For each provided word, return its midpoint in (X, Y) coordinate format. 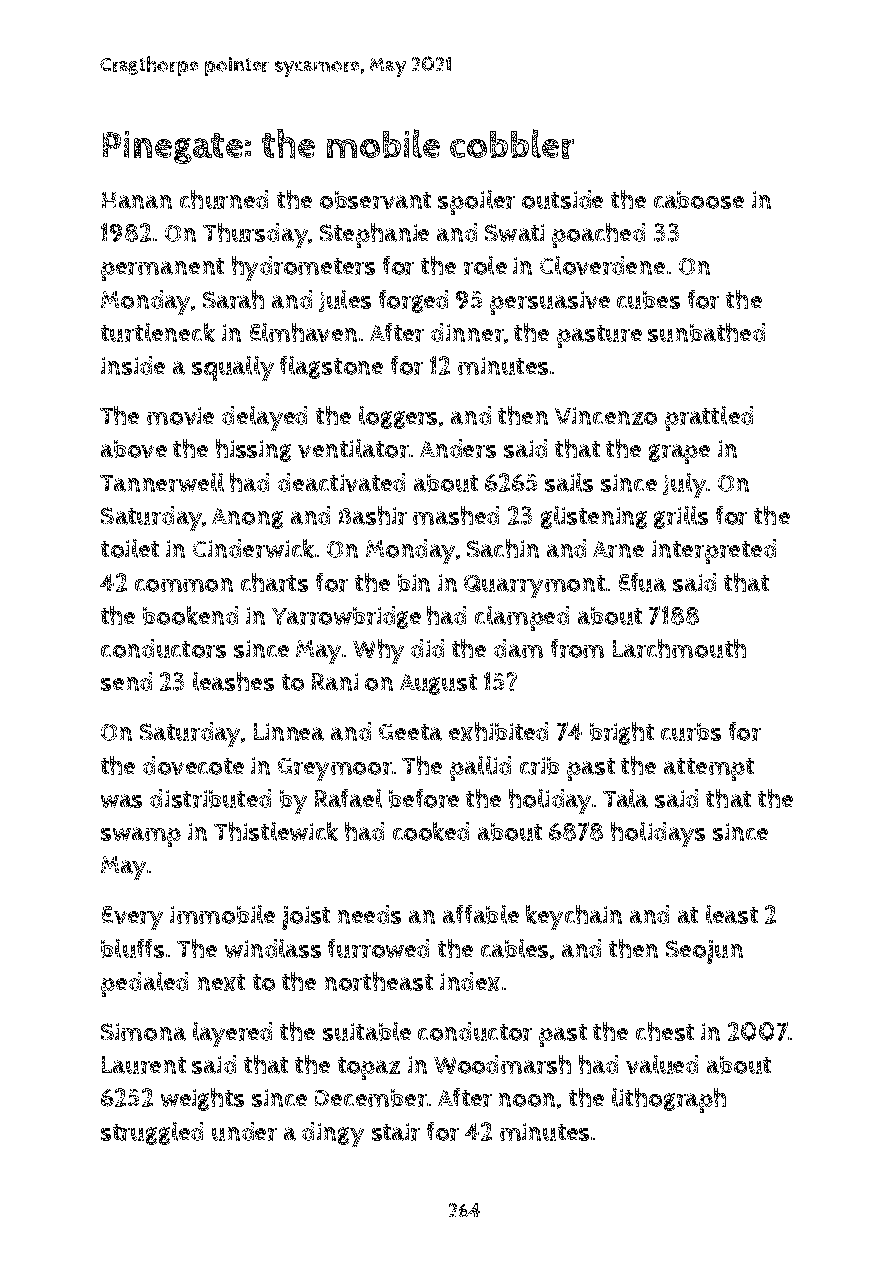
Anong (247, 518)
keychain (574, 917)
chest (665, 1031)
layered (232, 1034)
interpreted (714, 551)
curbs (691, 732)
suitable (367, 1031)
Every (132, 918)
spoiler (476, 202)
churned (224, 199)
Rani (335, 682)
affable (481, 914)
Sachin (503, 548)
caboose (699, 200)
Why (378, 651)
